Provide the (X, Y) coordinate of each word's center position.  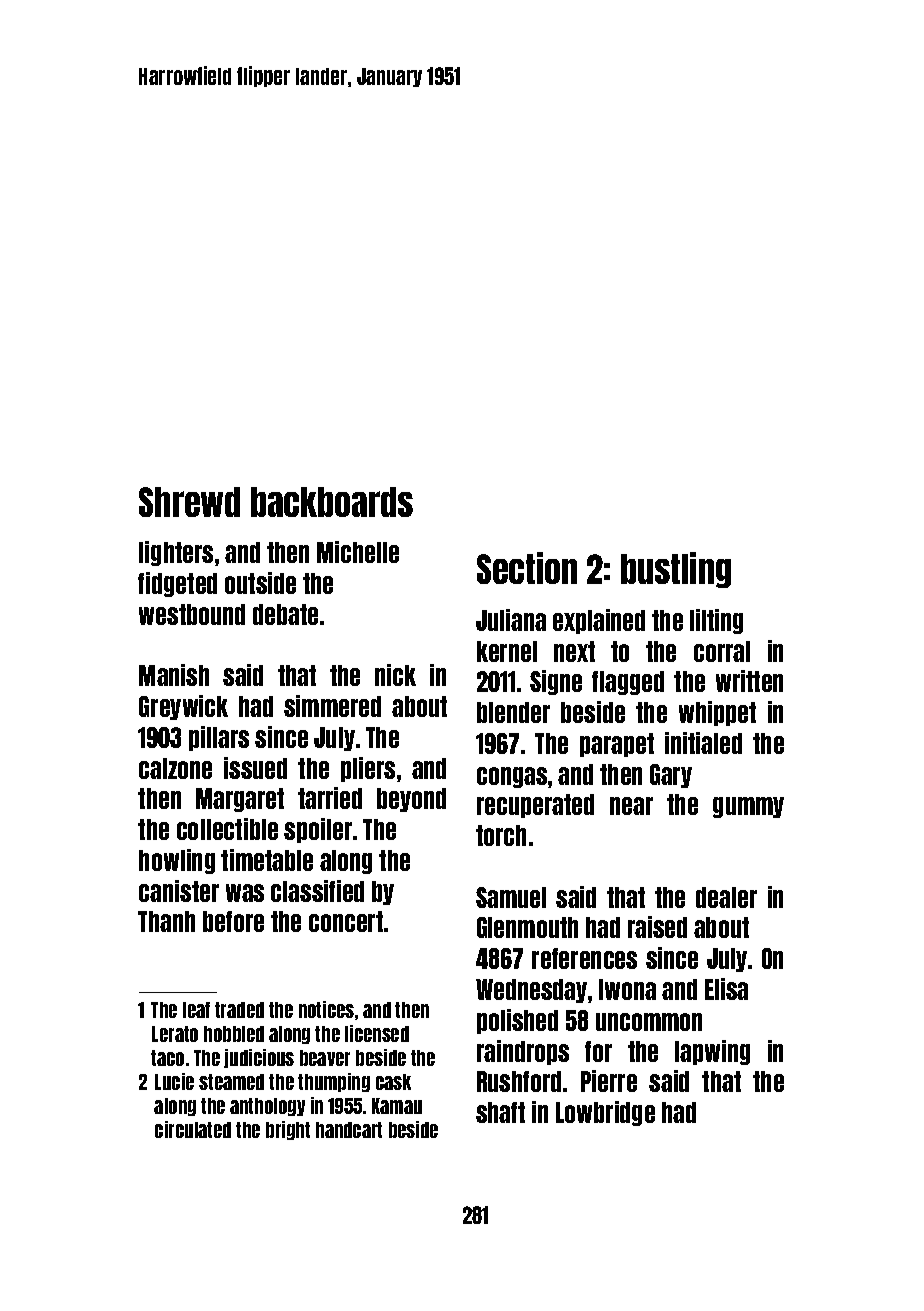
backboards (332, 502)
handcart (349, 1130)
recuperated (535, 806)
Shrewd (189, 502)
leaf (196, 1010)
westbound (192, 614)
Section (527, 568)
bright (288, 1130)
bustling (676, 570)
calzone (175, 768)
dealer (726, 897)
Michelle (358, 552)
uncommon (649, 1022)
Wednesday (531, 991)
